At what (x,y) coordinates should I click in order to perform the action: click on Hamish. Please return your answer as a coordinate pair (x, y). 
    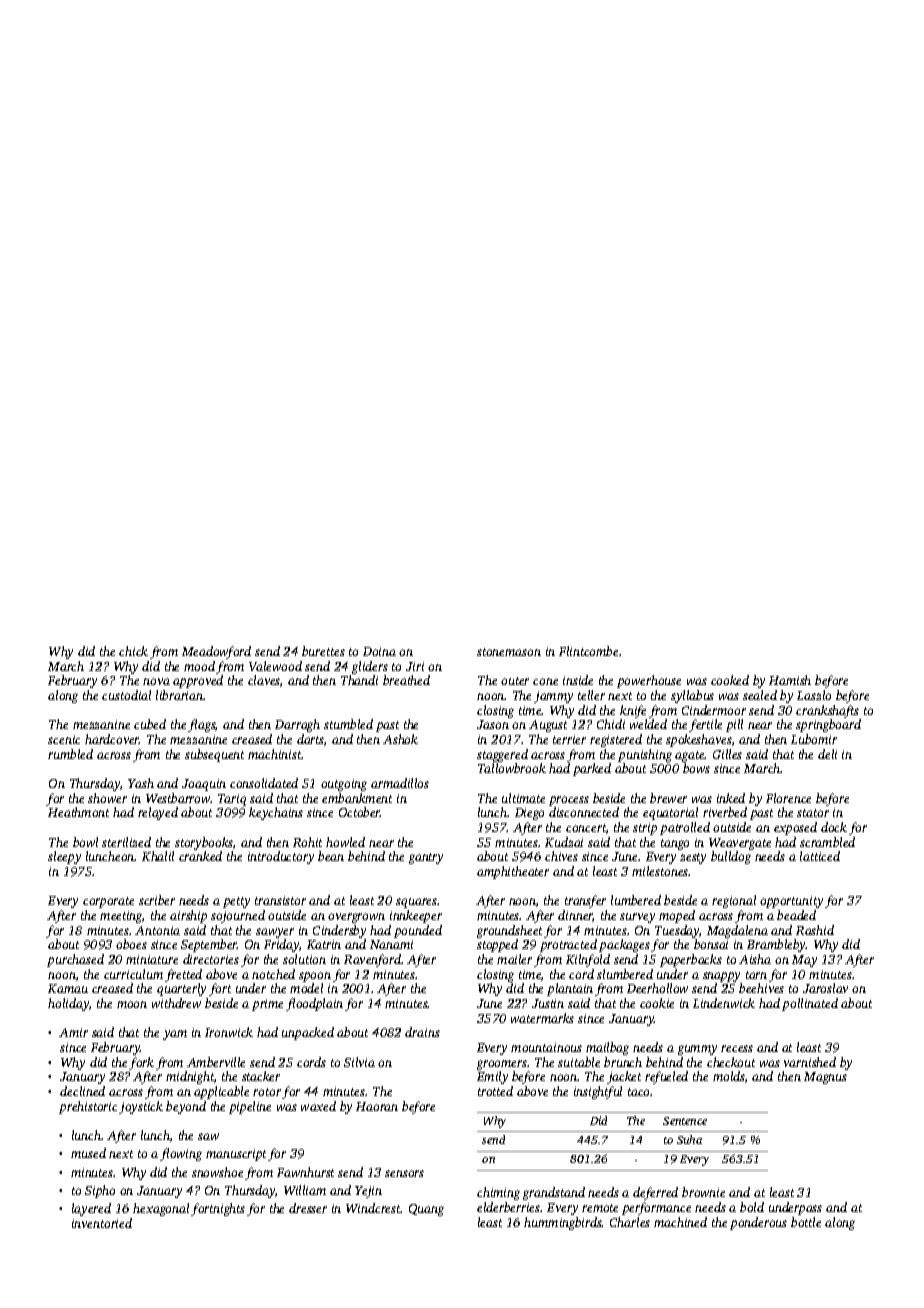
    Looking at the image, I should click on (790, 680).
